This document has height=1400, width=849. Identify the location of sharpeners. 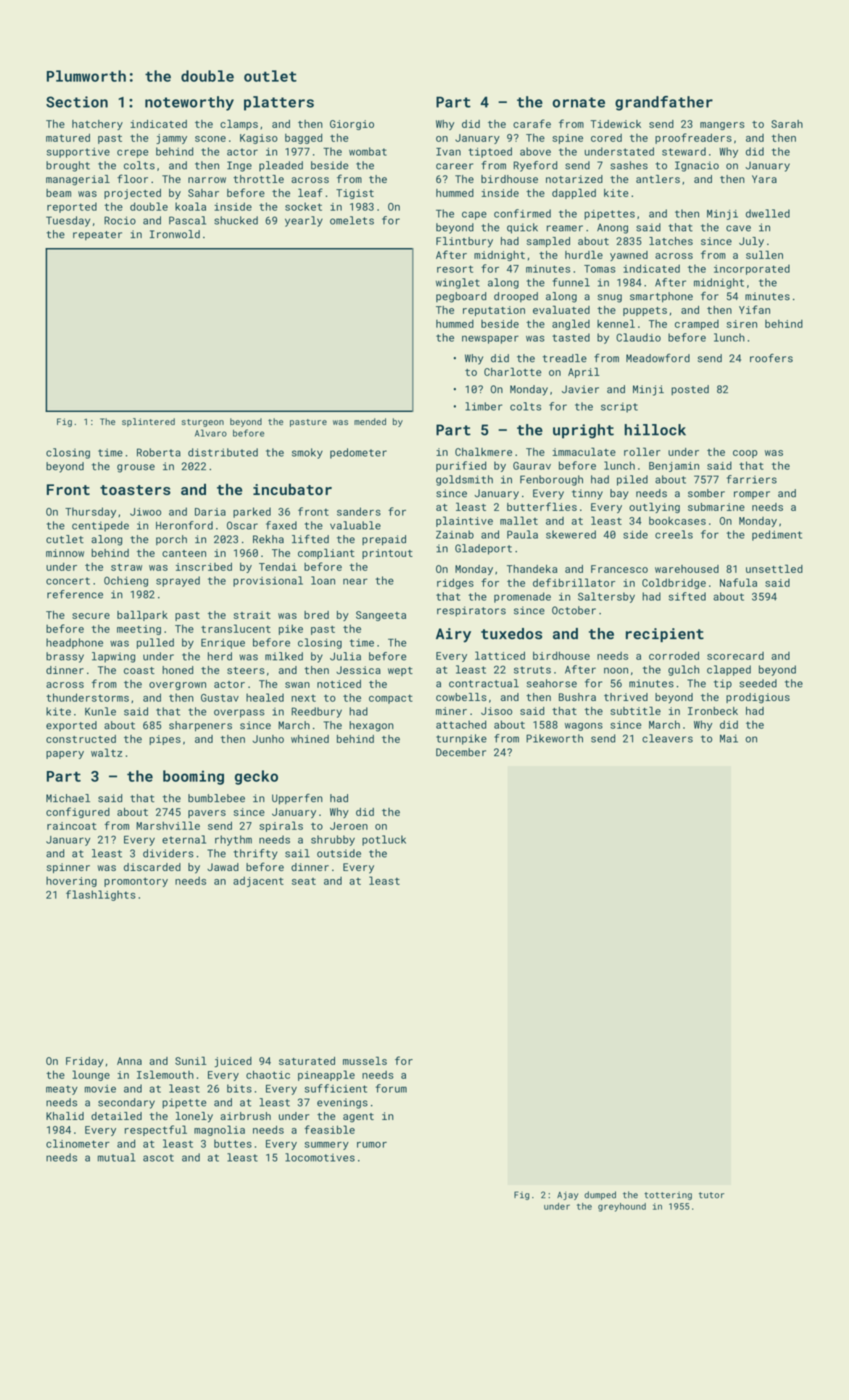
(200, 726).
